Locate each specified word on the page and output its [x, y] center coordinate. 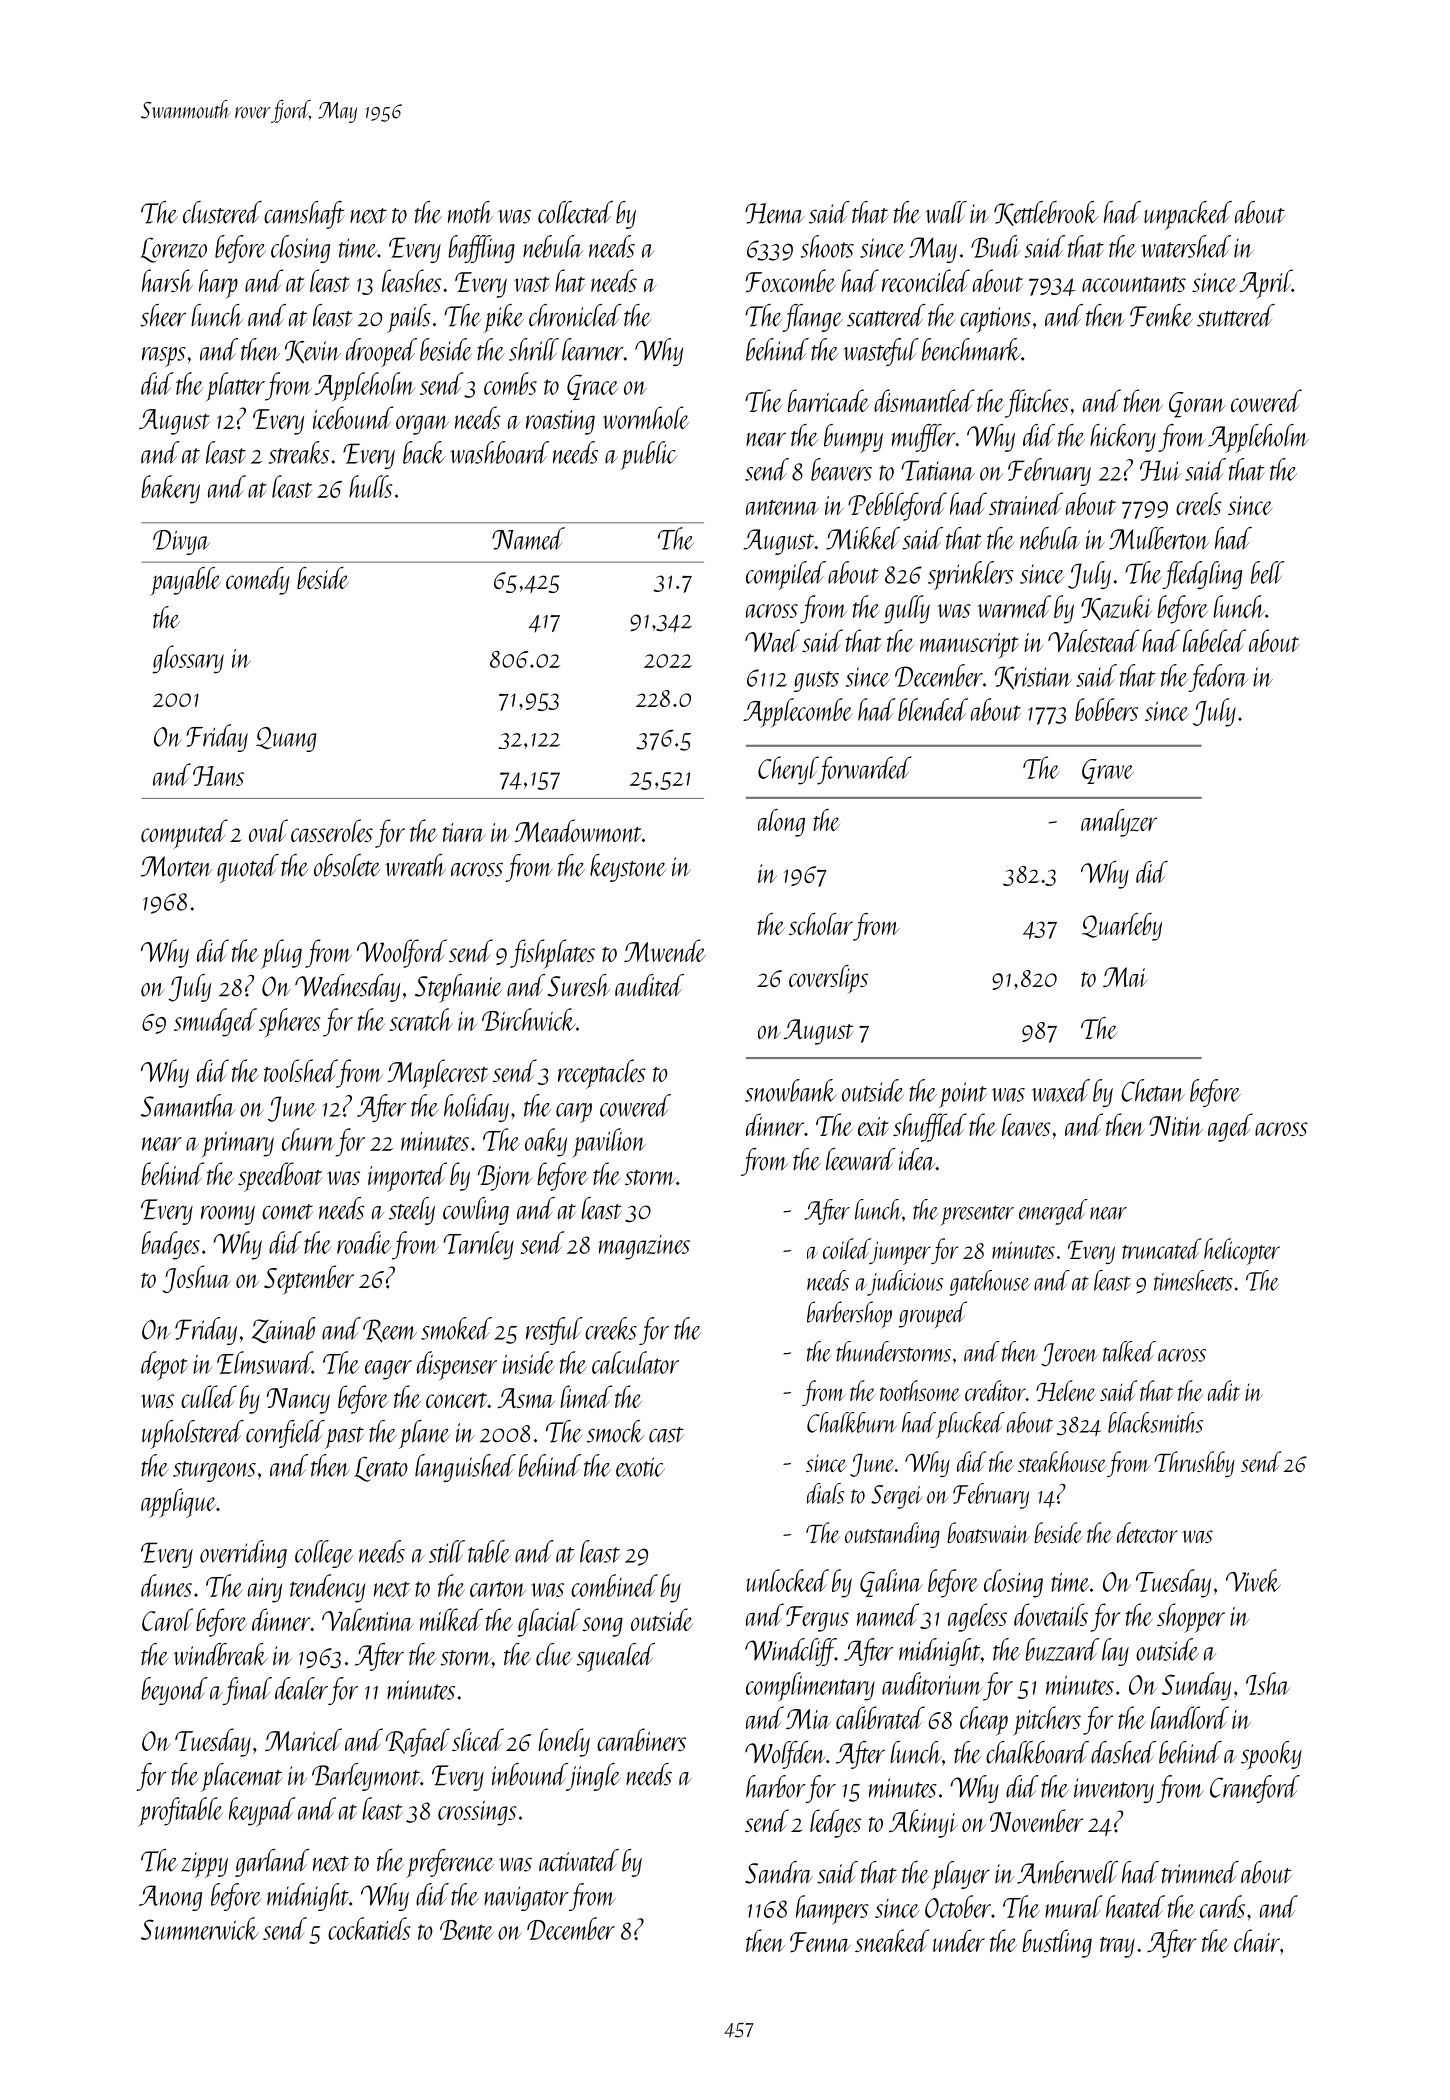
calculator [635, 1362]
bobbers [1106, 709]
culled [209, 1396]
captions [995, 320]
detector [1147, 1532]
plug [281, 954]
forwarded [865, 770]
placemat [242, 1777]
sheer [163, 315]
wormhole [646, 417]
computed [184, 834]
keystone [628, 868]
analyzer [1119, 823]
